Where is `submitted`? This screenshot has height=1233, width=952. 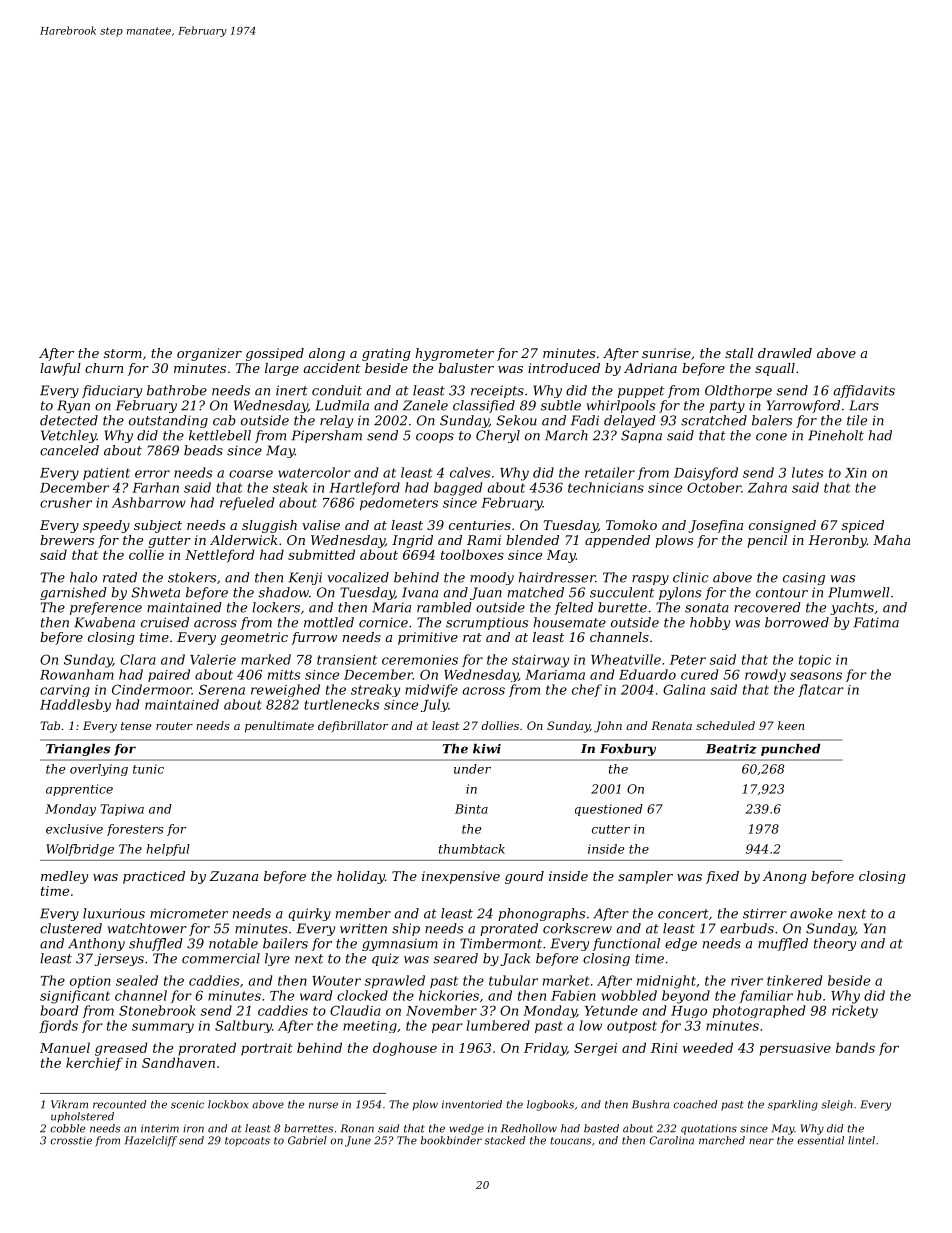
submitted is located at coordinates (321, 554).
